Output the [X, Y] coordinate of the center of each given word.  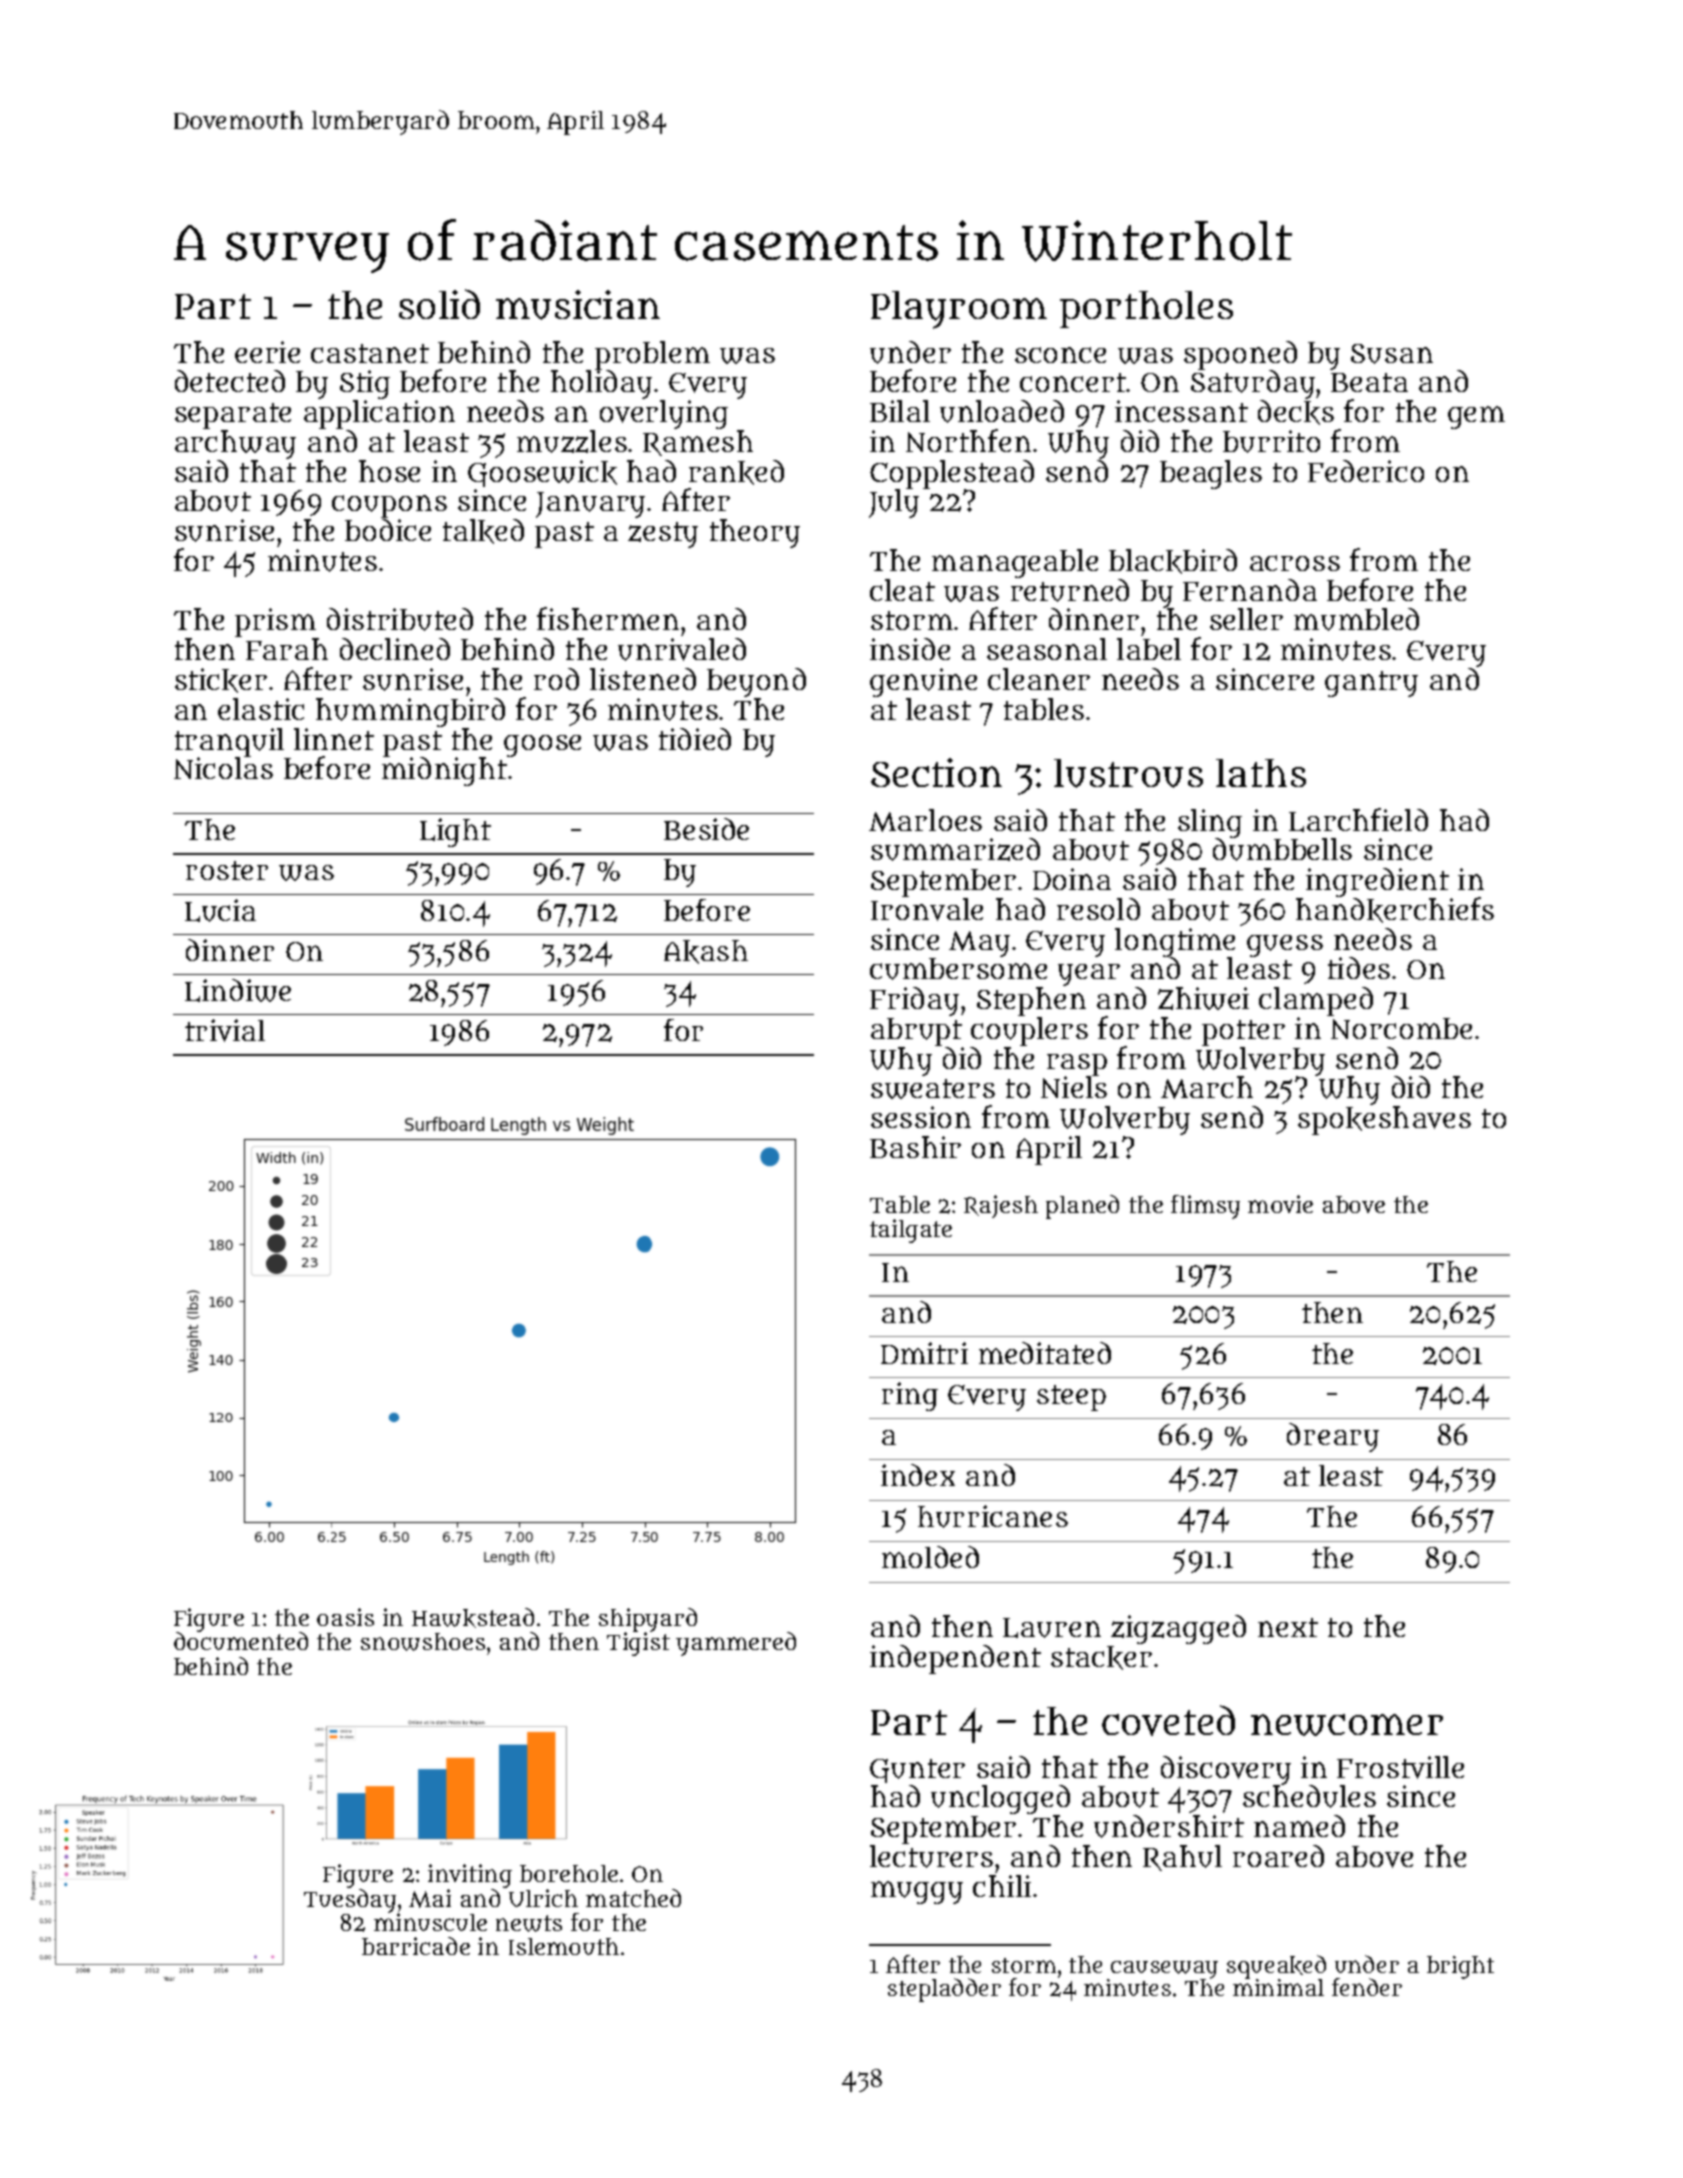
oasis [345, 1617]
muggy [917, 1892]
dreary [1333, 1437]
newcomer [1347, 1725]
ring [910, 1396]
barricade [416, 1946]
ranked [736, 472]
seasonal [1047, 649]
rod [556, 679]
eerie [267, 352]
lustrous [1128, 773]
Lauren [1052, 1628]
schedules [1309, 1797]
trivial [225, 1030]
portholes [1146, 309]
